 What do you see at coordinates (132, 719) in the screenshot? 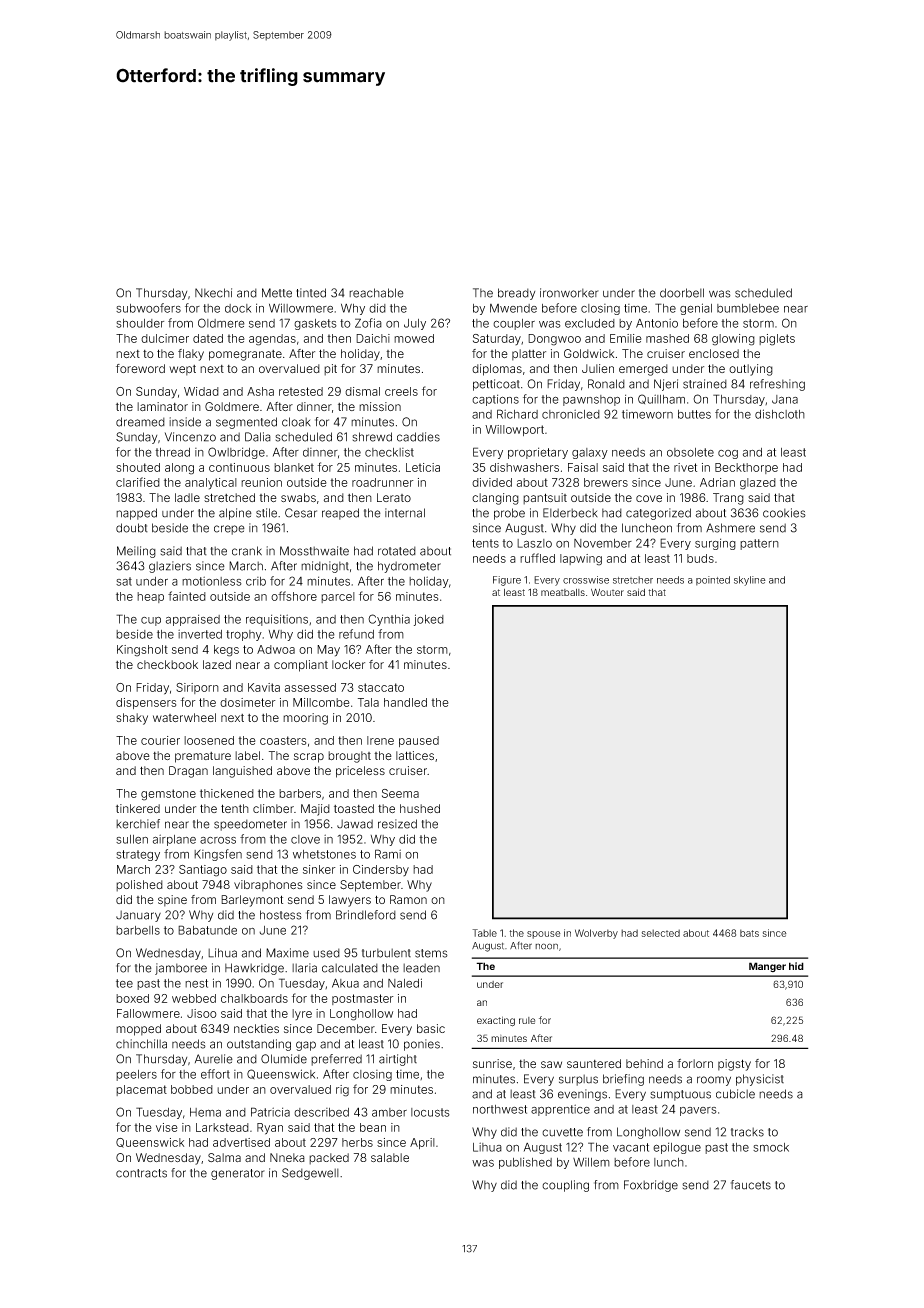
I see `shaky` at bounding box center [132, 719].
